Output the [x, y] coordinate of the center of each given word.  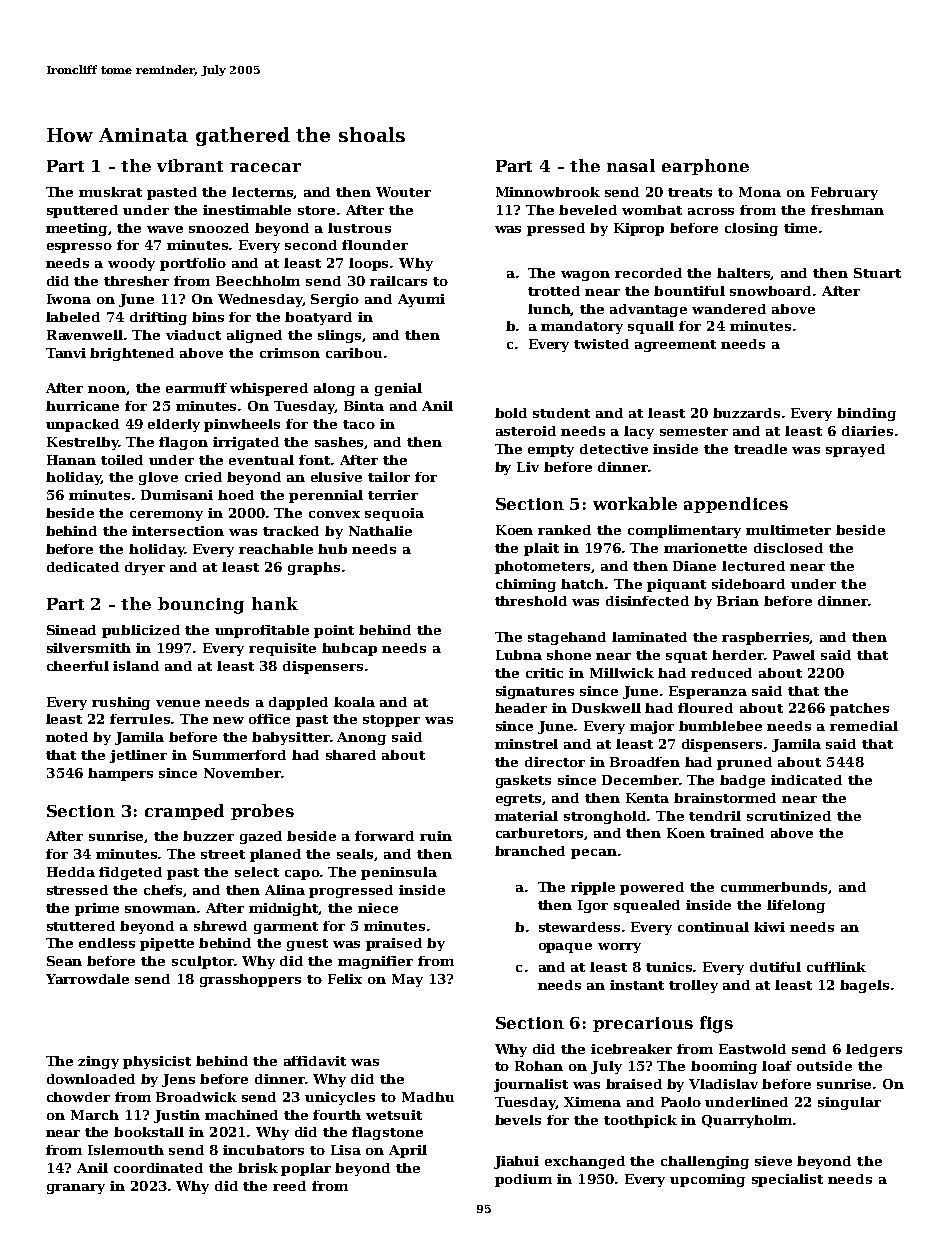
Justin [177, 1116]
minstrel [526, 744]
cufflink [836, 967]
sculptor [203, 962]
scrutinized [789, 816]
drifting [158, 318]
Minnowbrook [548, 192]
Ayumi [421, 300]
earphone [705, 167]
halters [744, 274]
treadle [760, 449]
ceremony [166, 516]
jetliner [138, 756]
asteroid [526, 431]
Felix [345, 979]
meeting [77, 229]
